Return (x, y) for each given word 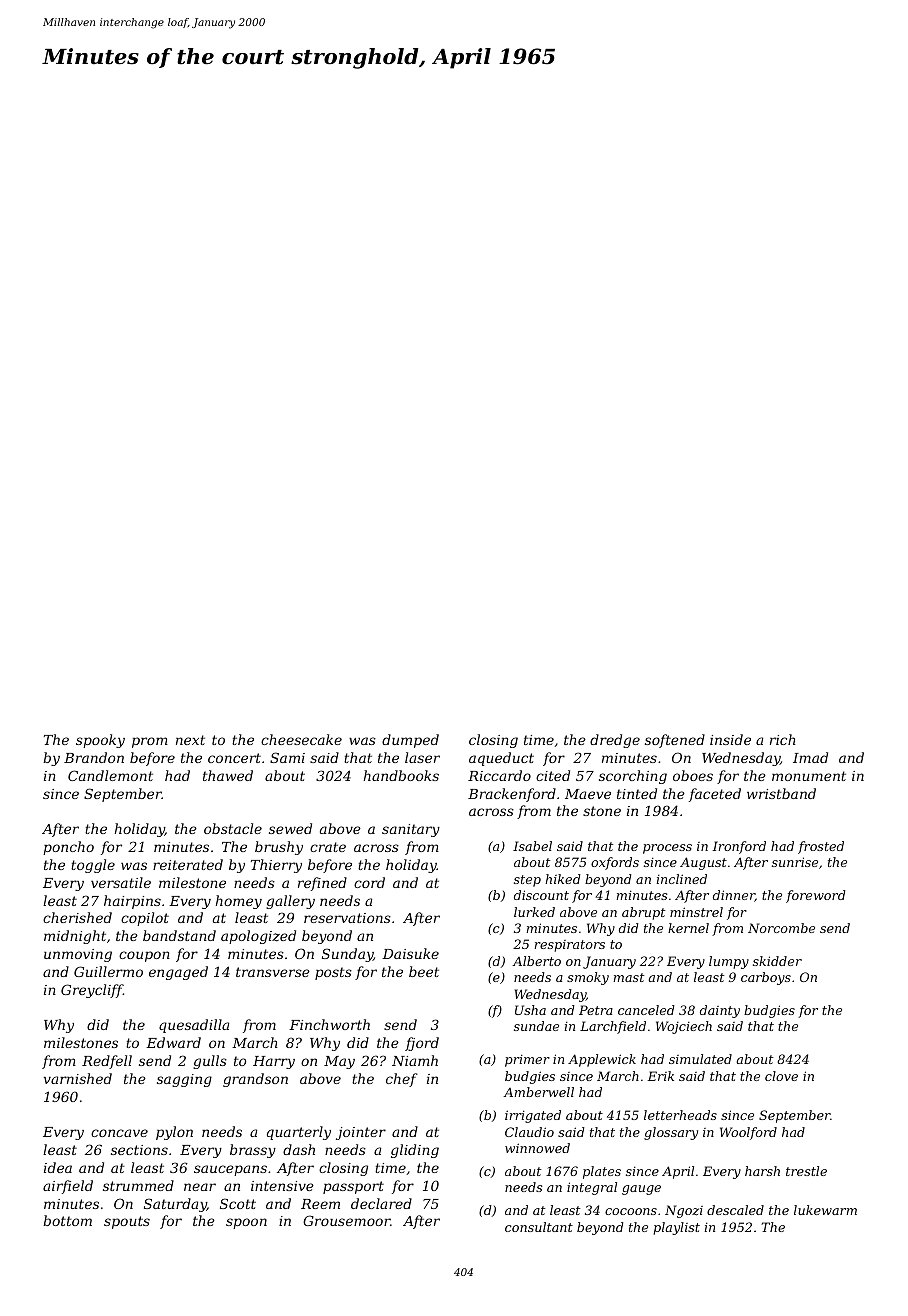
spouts (127, 1222)
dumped (410, 741)
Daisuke (410, 953)
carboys (766, 978)
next (190, 740)
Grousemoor (346, 1220)
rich (783, 739)
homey (239, 902)
